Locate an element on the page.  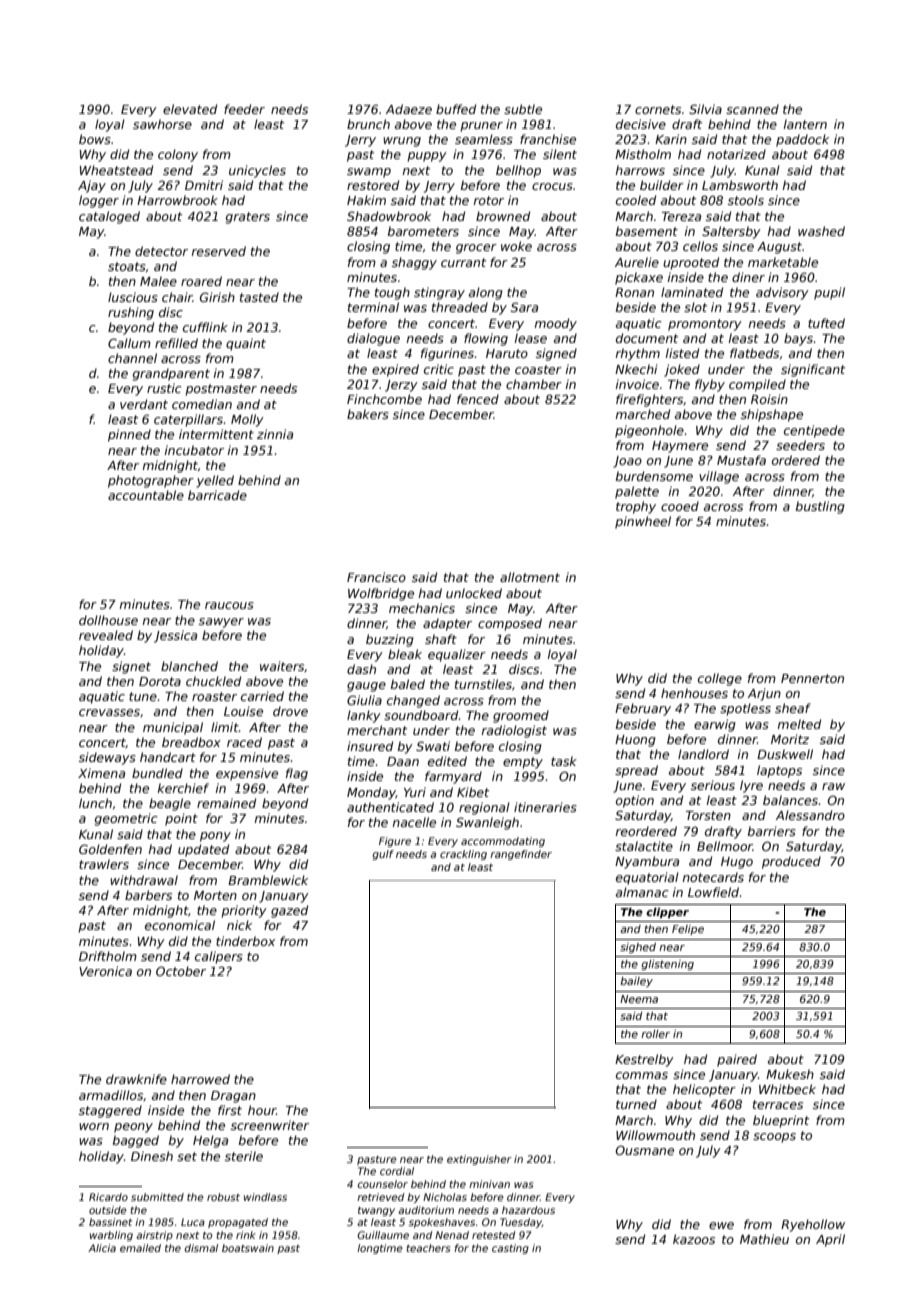
woke is located at coordinates (516, 246).
